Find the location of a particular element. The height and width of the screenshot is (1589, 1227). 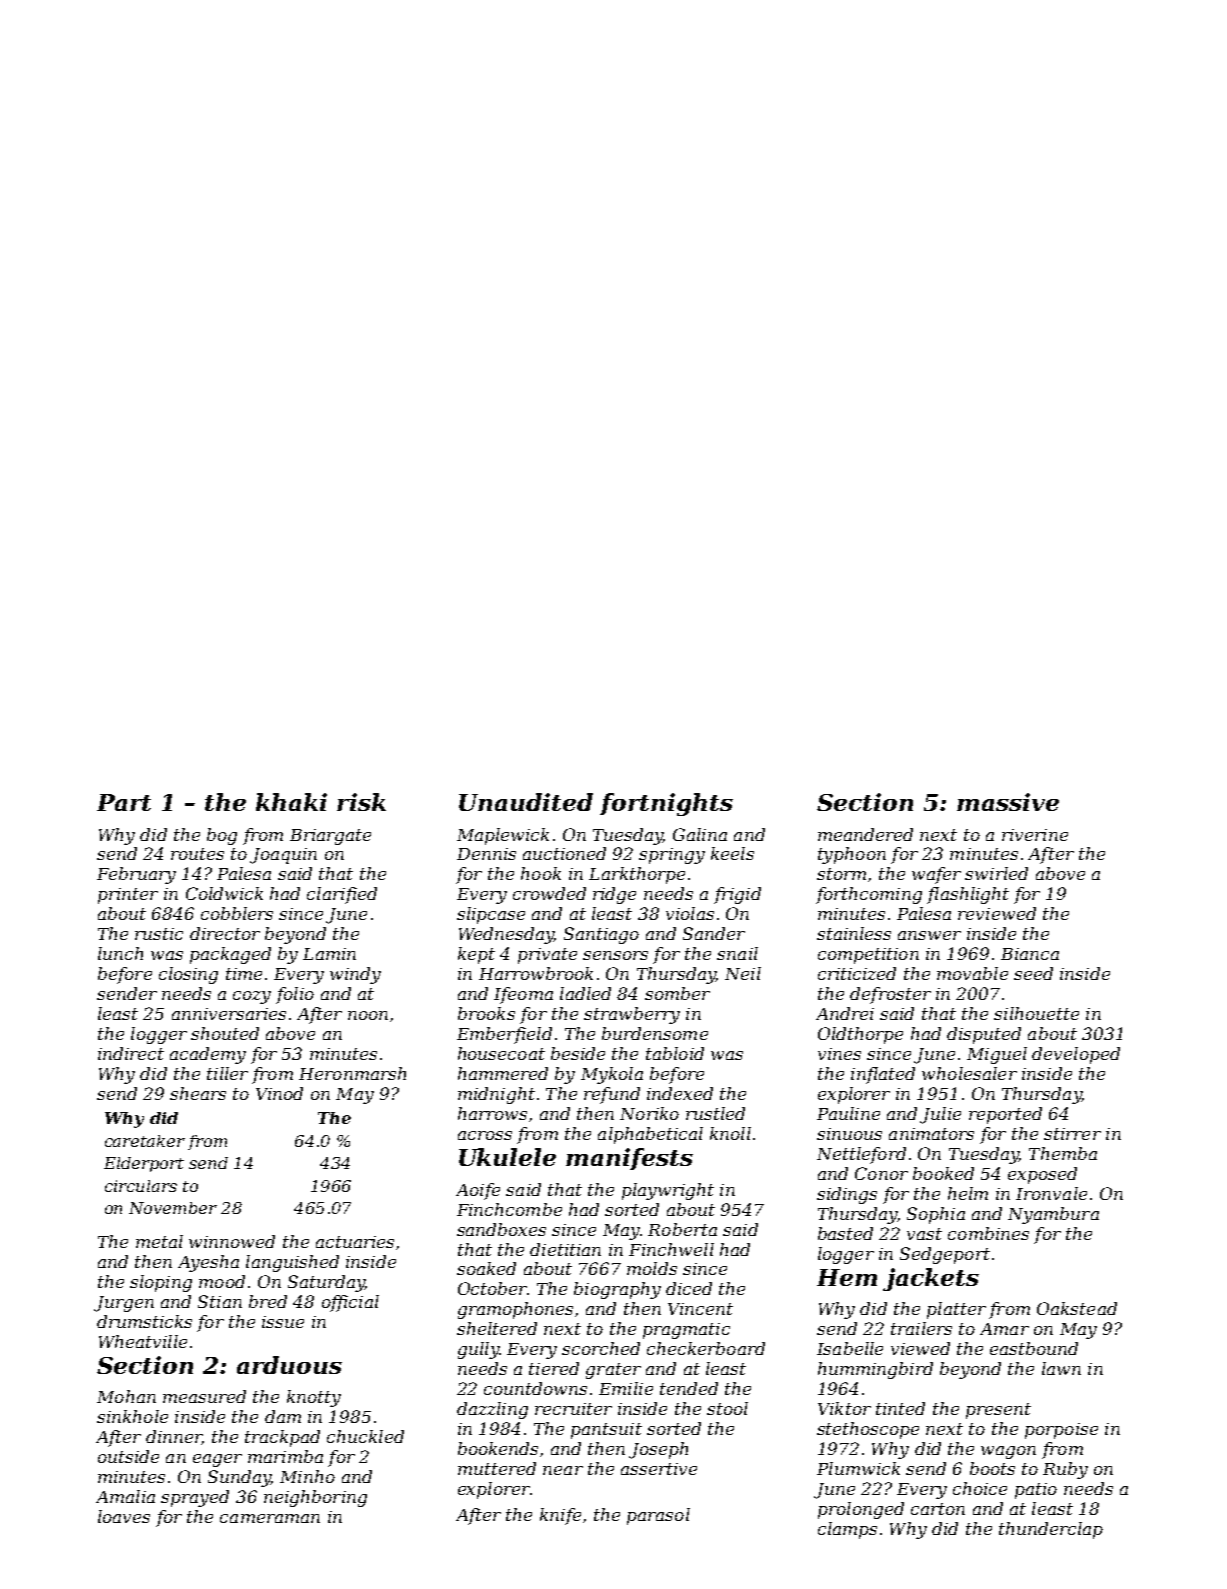

somber is located at coordinates (677, 993).
